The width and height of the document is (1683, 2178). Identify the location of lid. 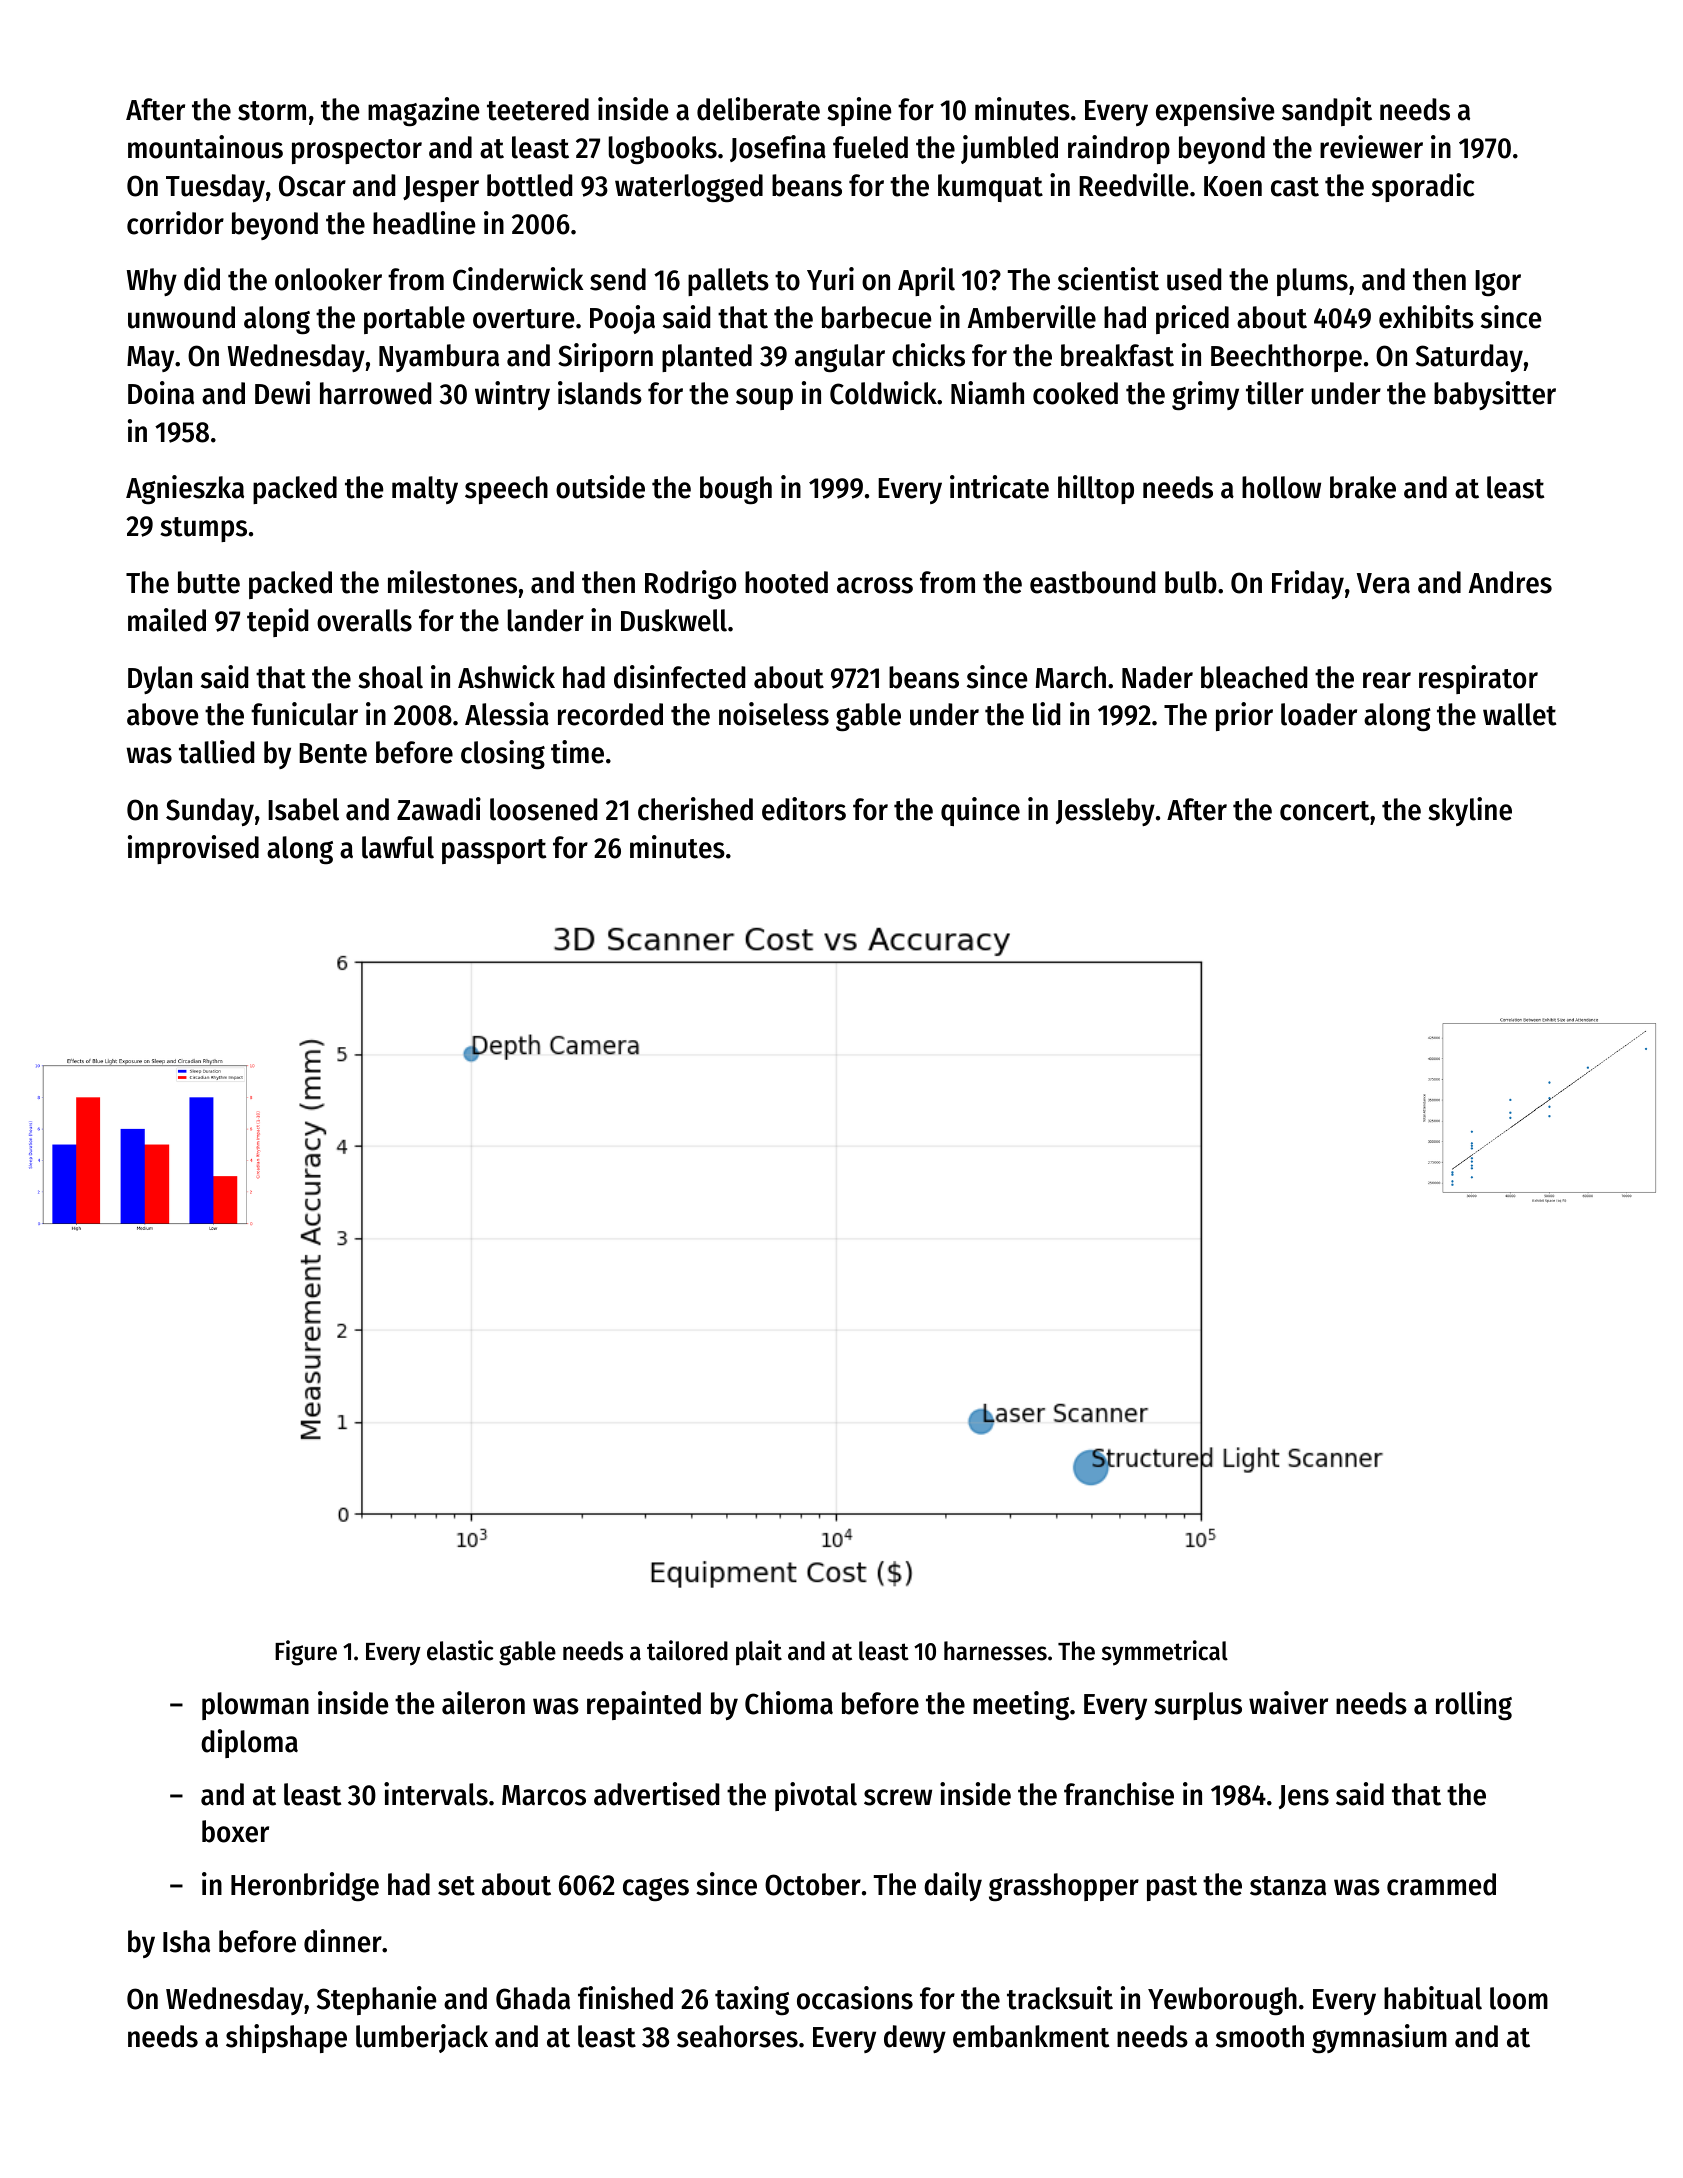
(1046, 714).
